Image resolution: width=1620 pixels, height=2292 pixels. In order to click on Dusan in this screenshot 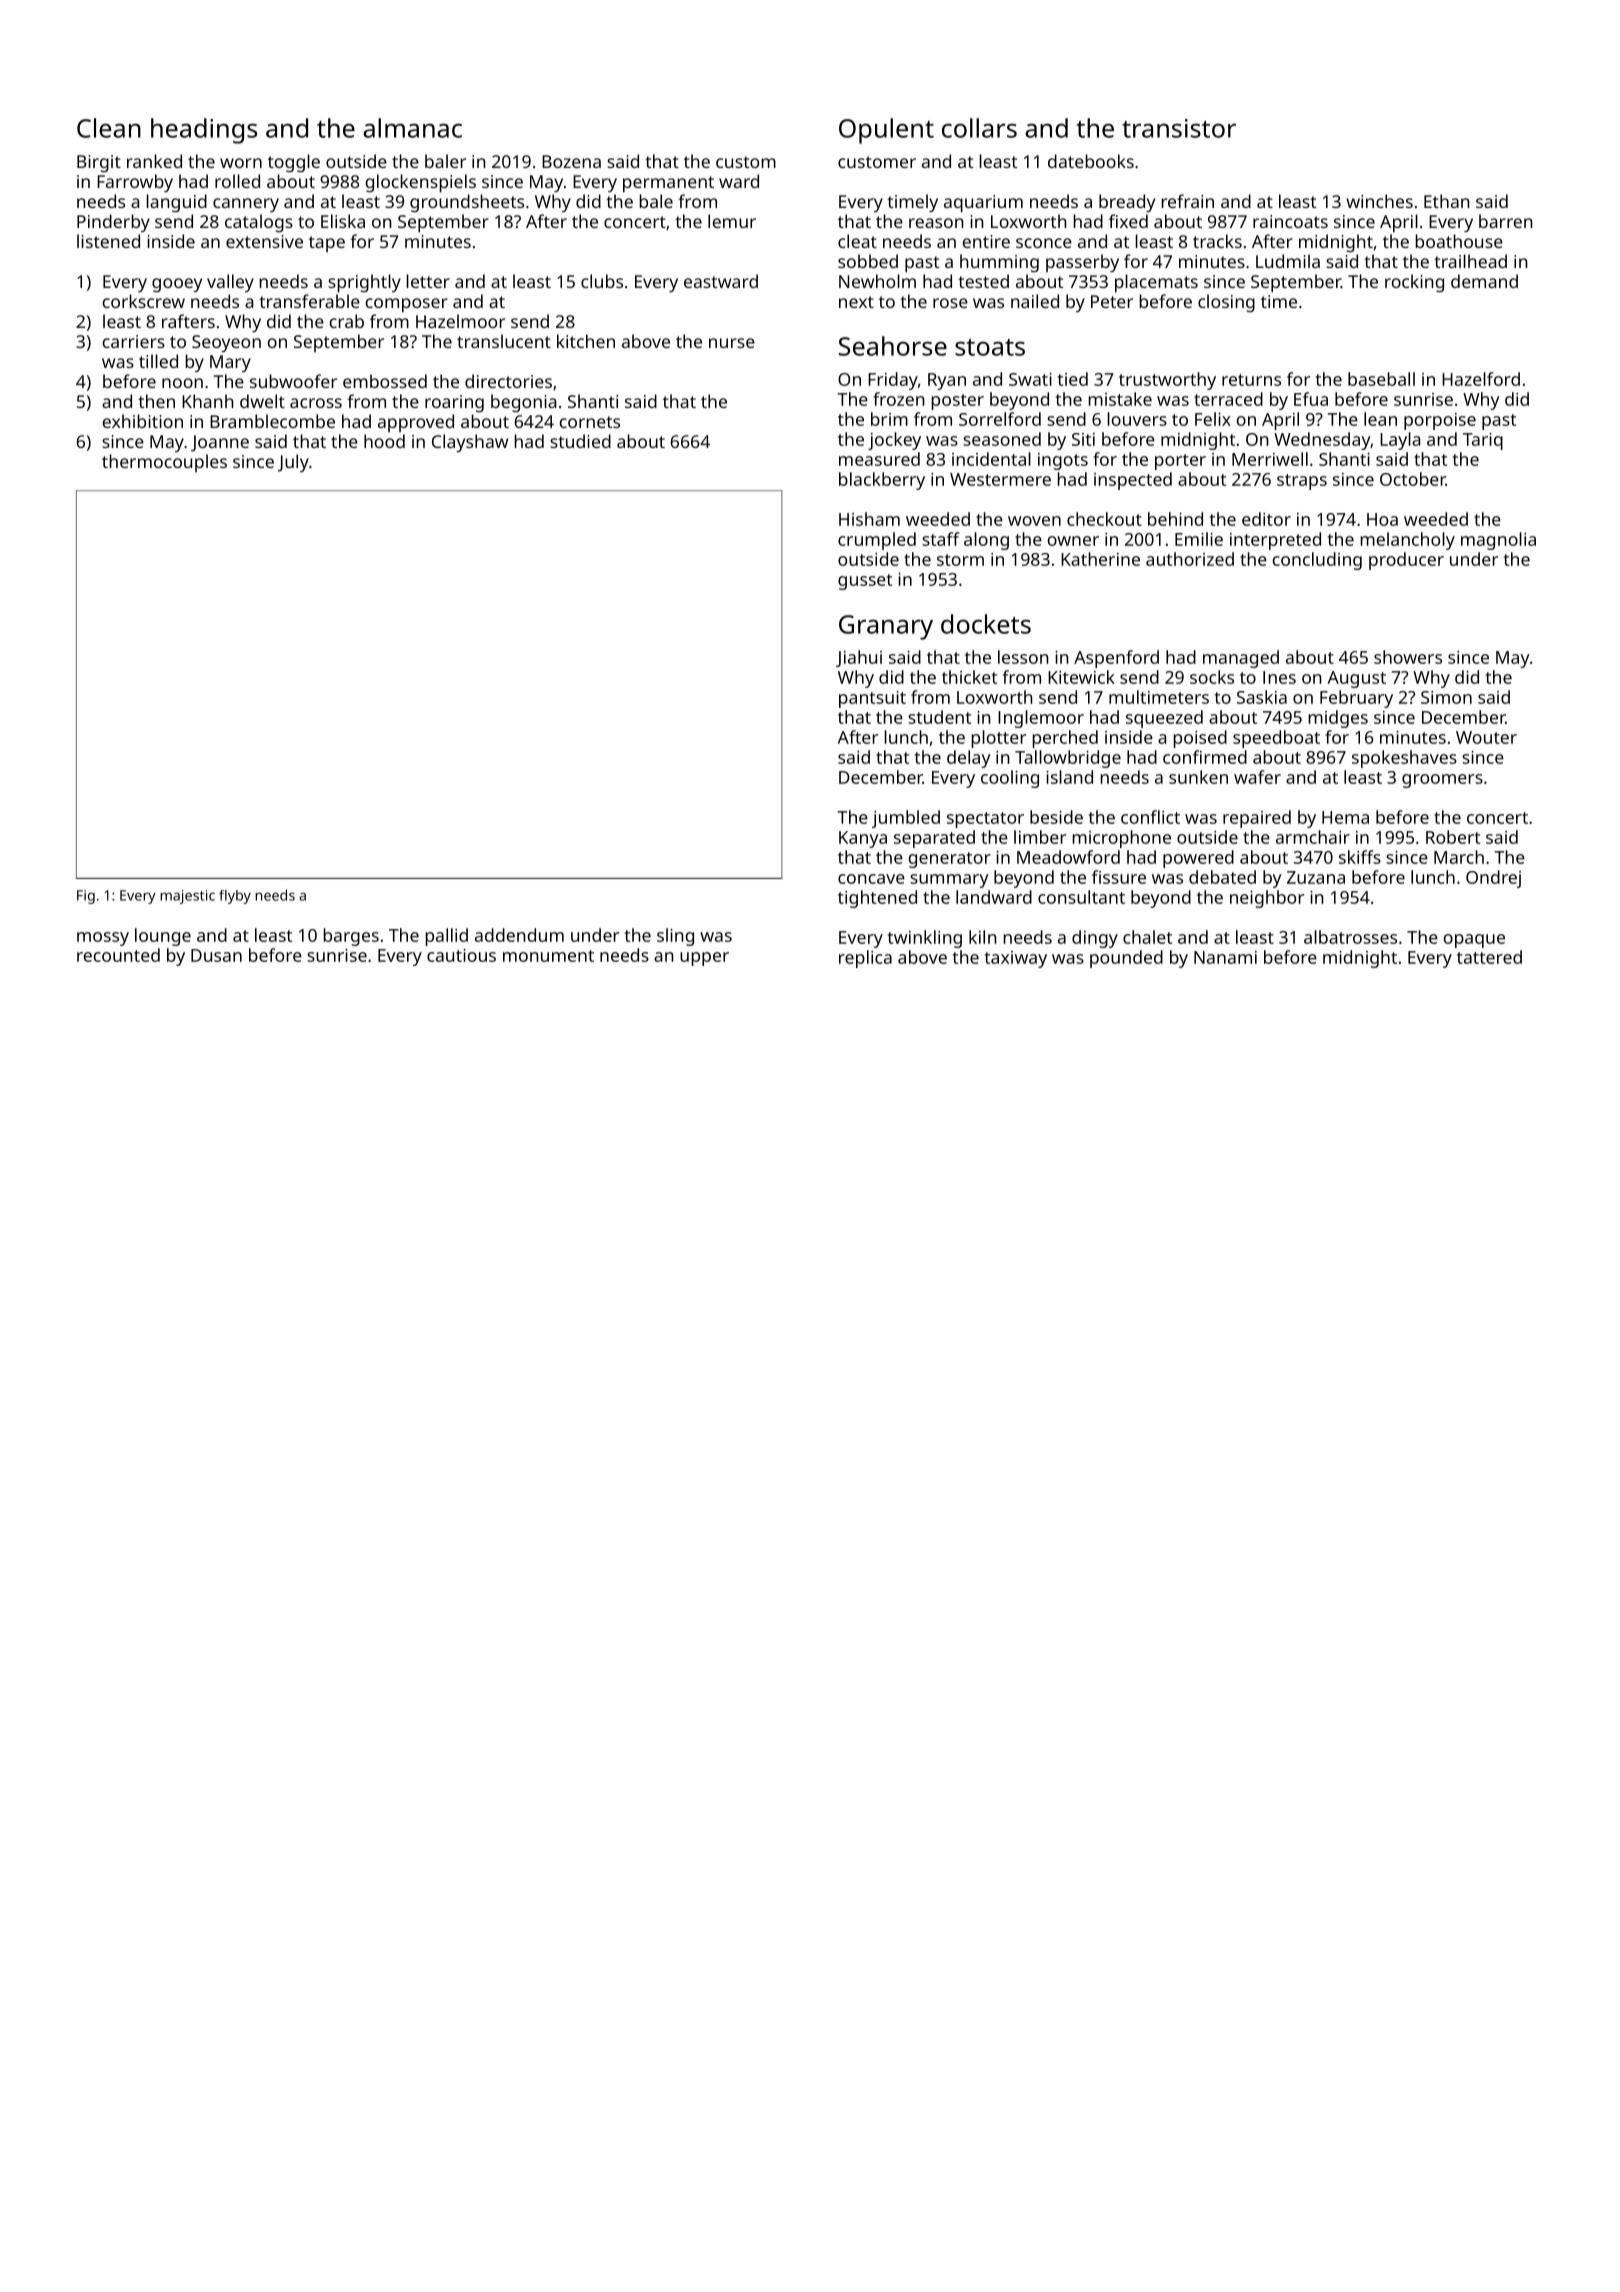, I will do `click(216, 955)`.
